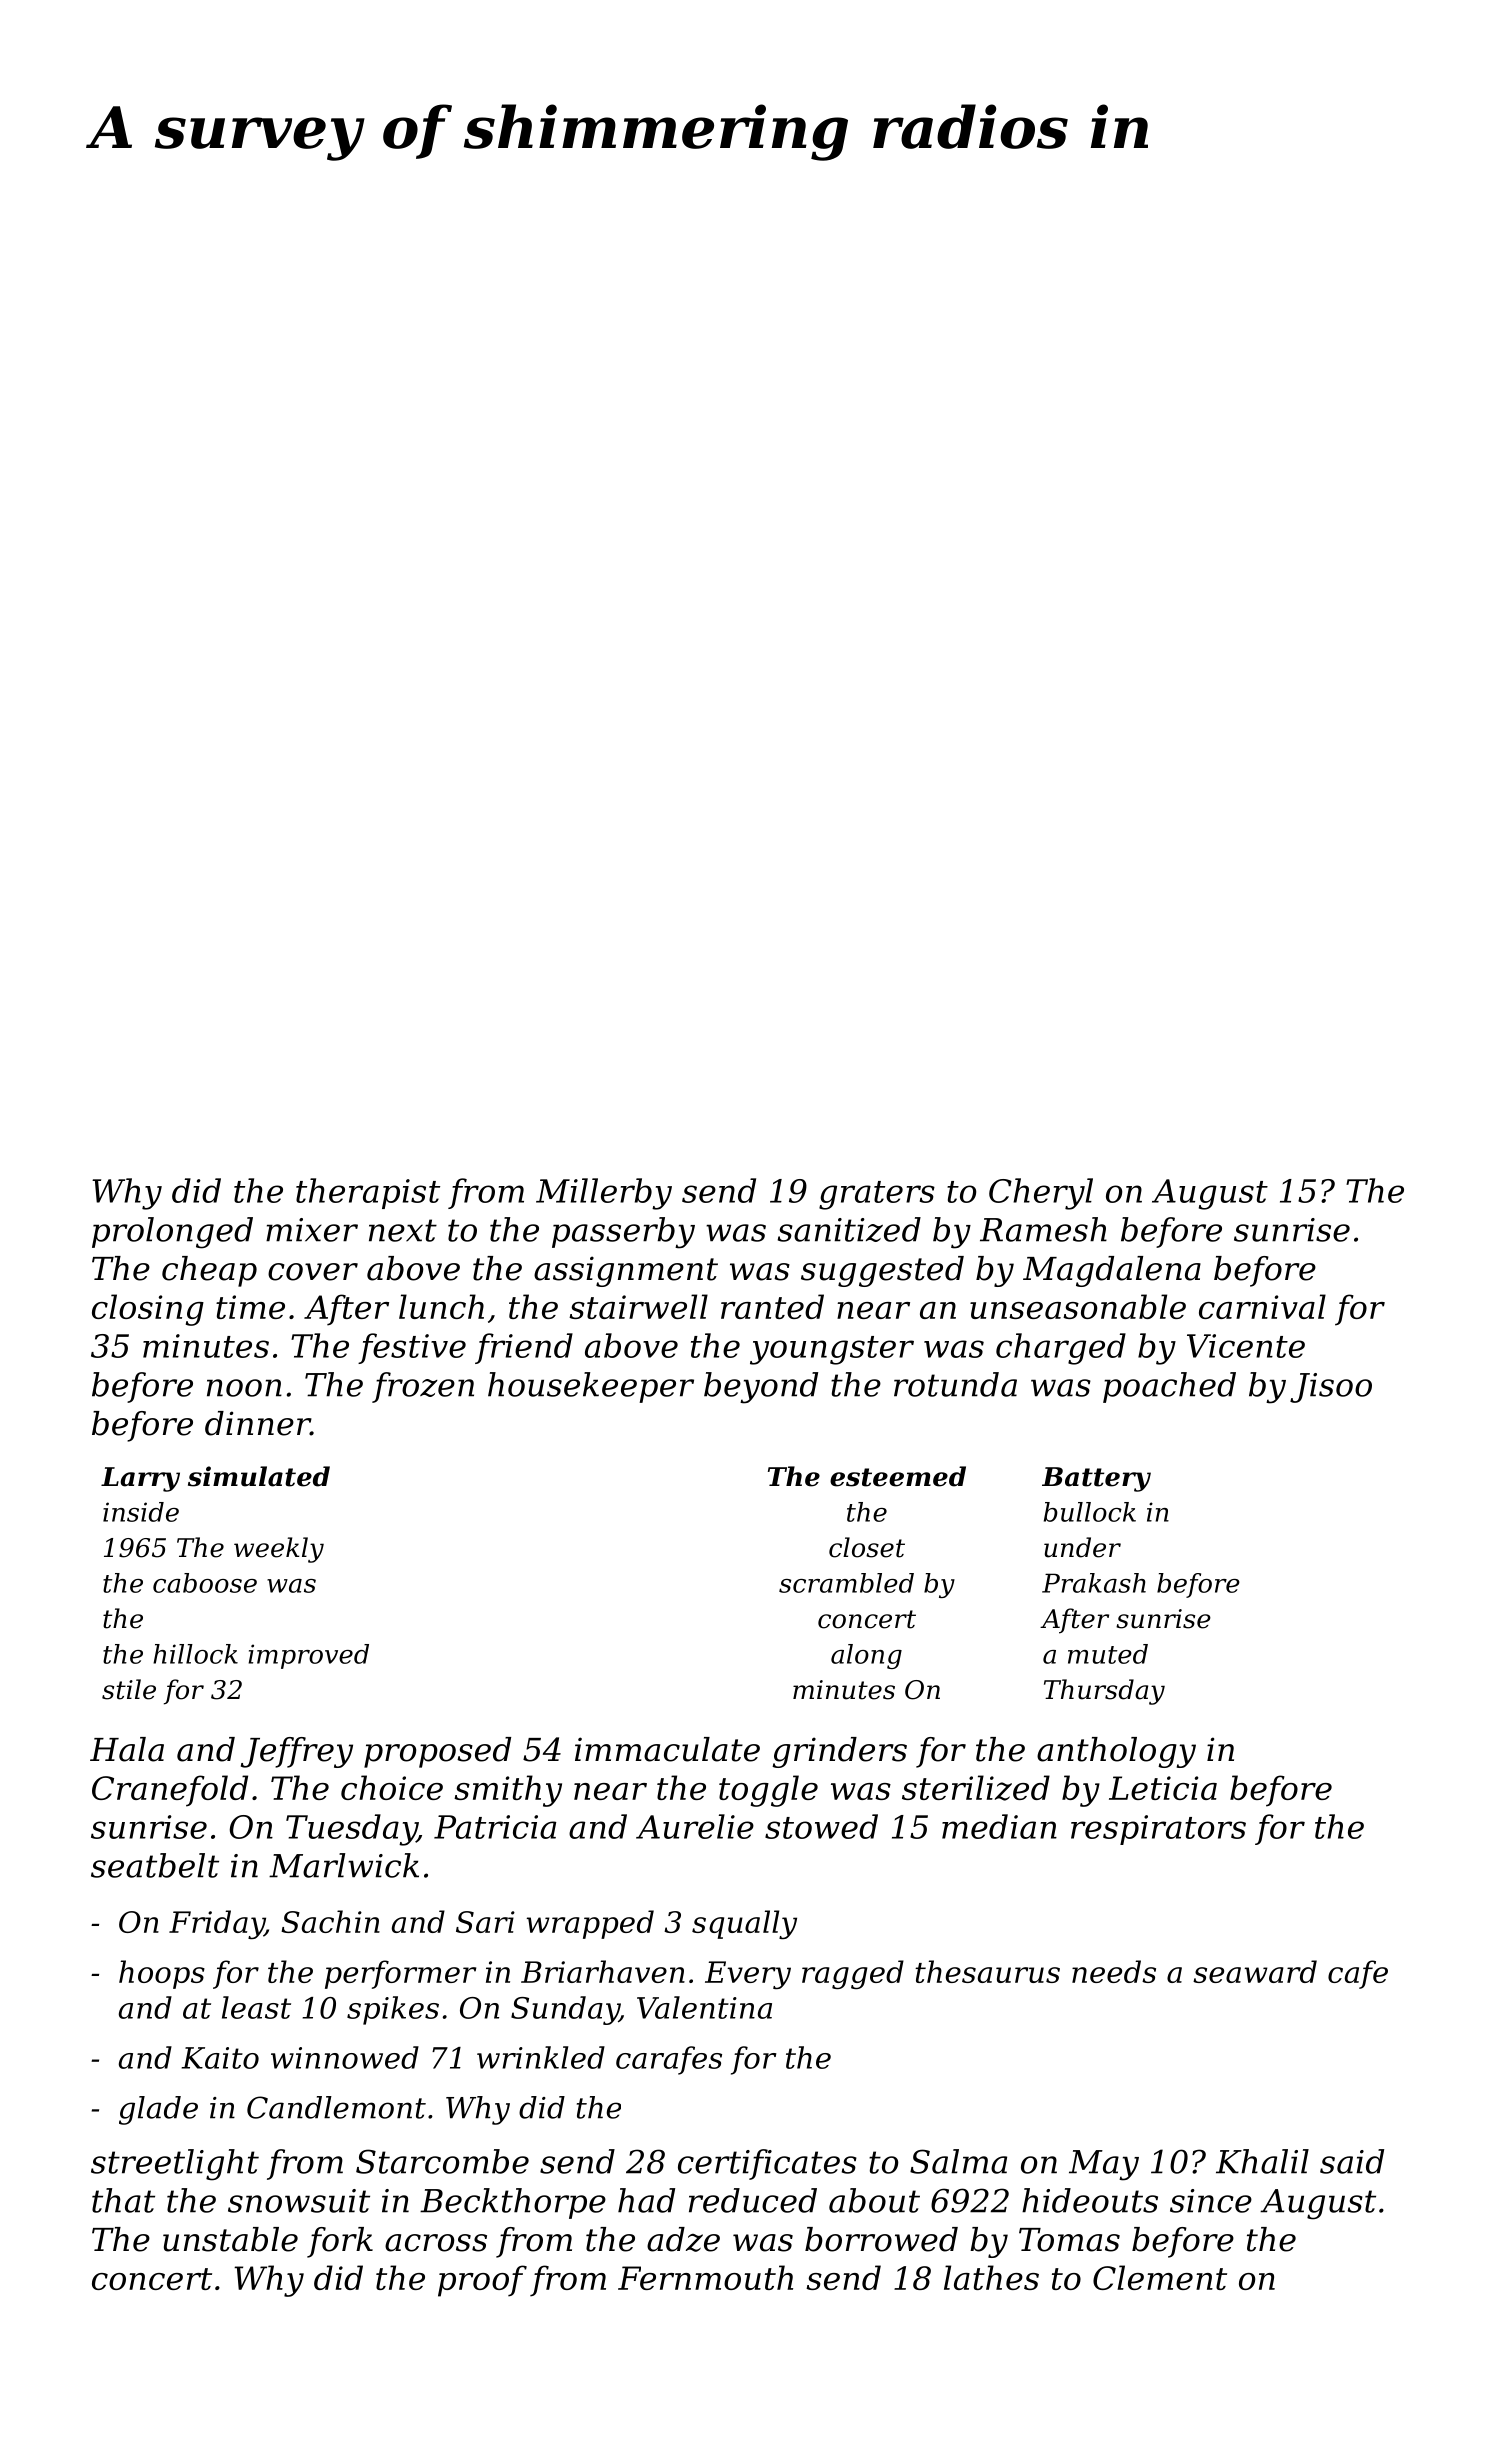 The width and height of the screenshot is (1496, 2464). I want to click on wrapped, so click(590, 1924).
